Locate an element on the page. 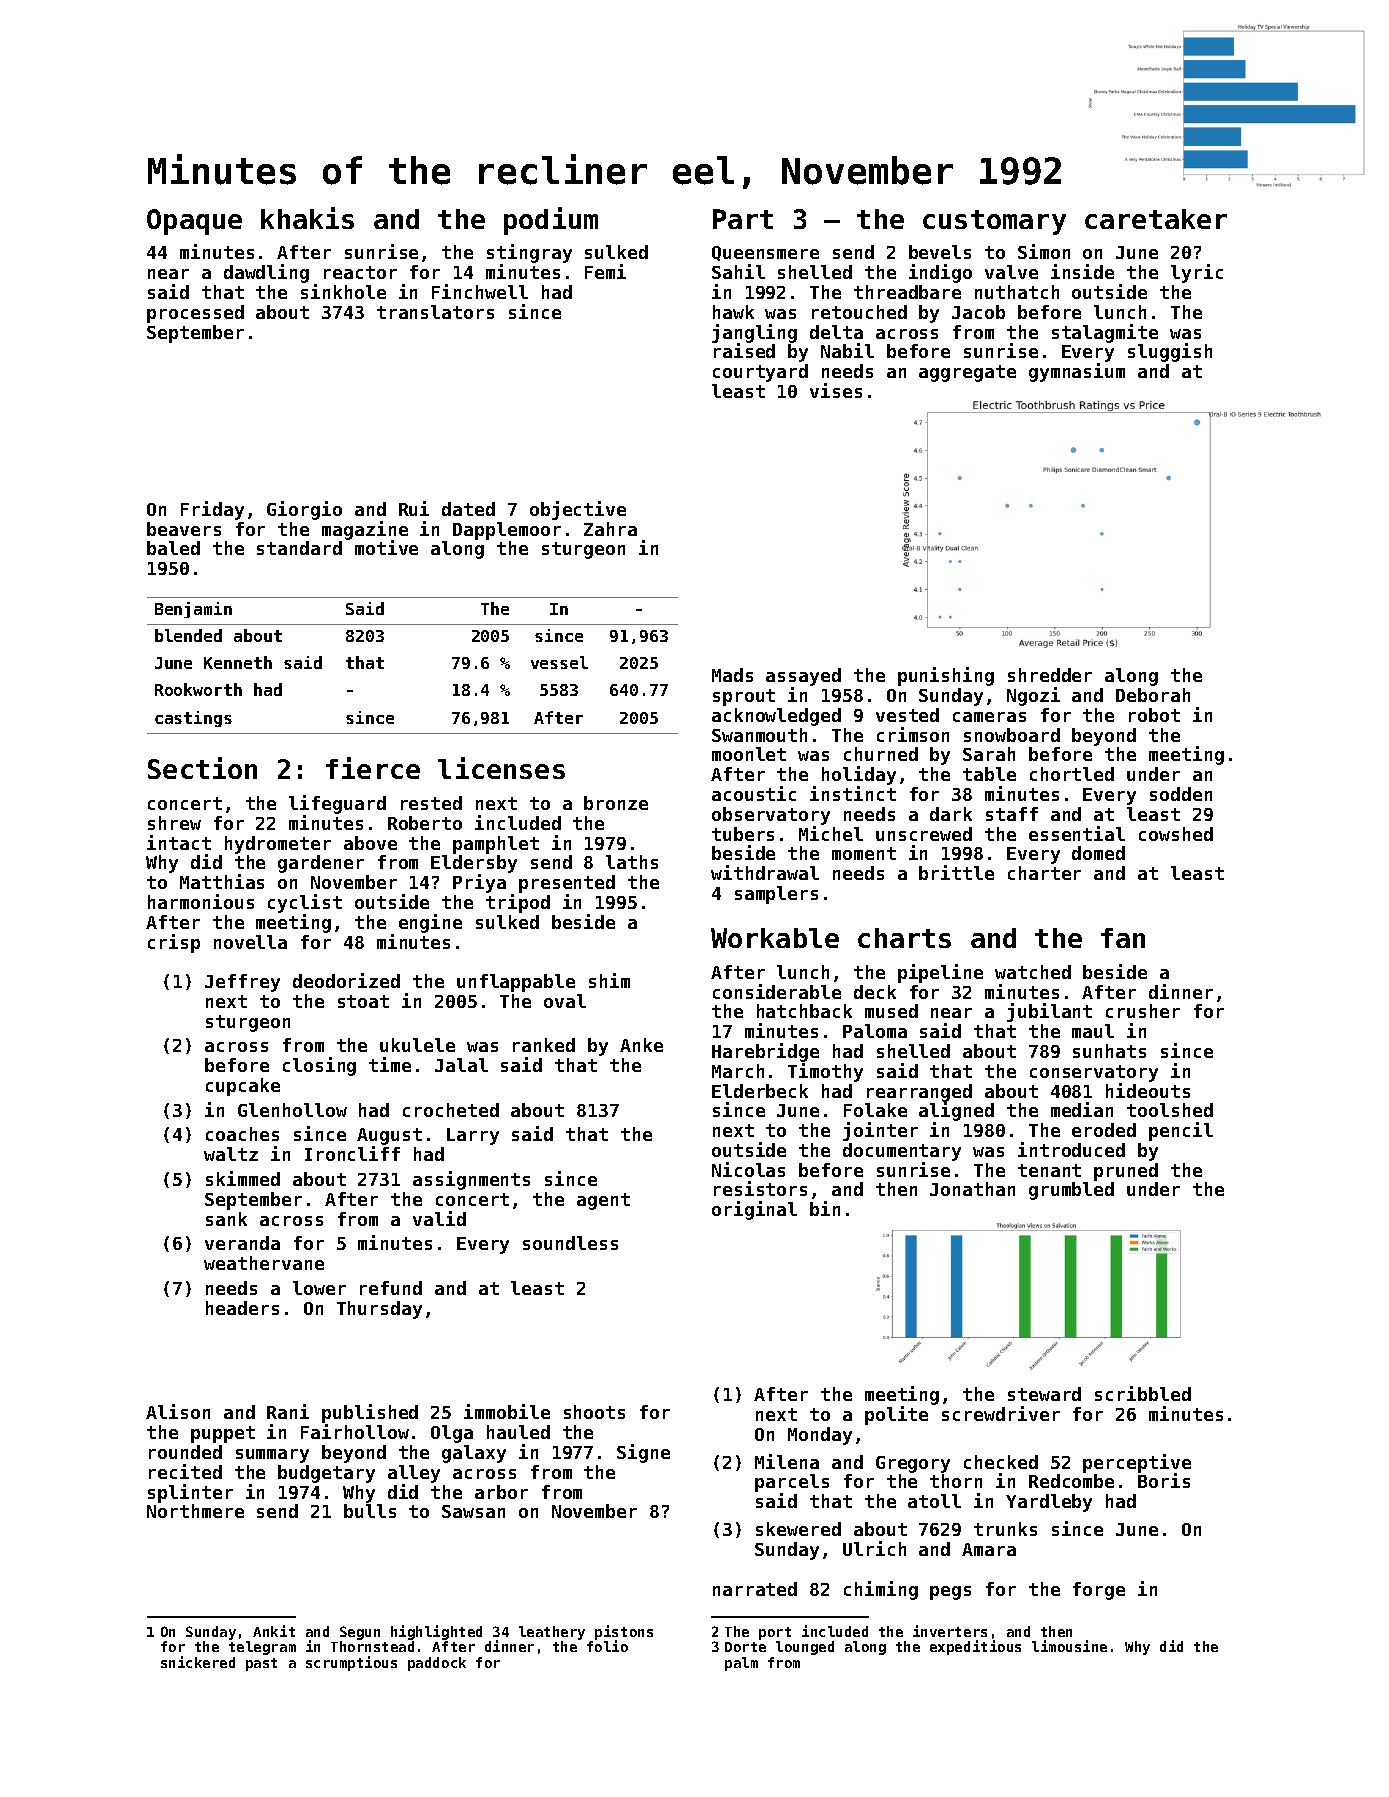  lounged is located at coordinates (805, 1648).
